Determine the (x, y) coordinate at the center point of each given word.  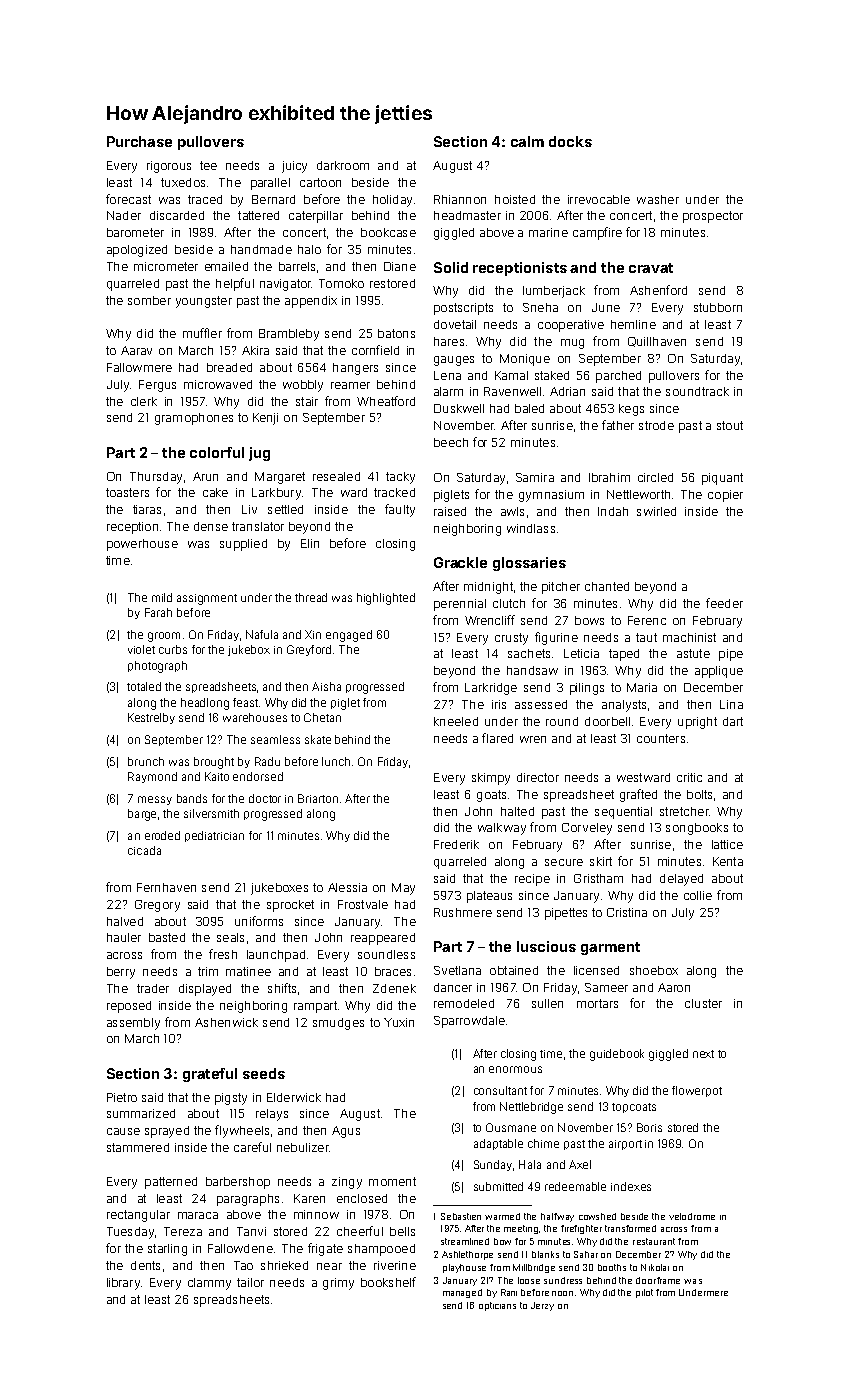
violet (141, 649)
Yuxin (399, 1022)
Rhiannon (460, 199)
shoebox (654, 970)
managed (462, 1293)
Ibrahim (609, 477)
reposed (129, 1007)
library (123, 1284)
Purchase (139, 141)
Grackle (460, 562)
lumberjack (554, 292)
